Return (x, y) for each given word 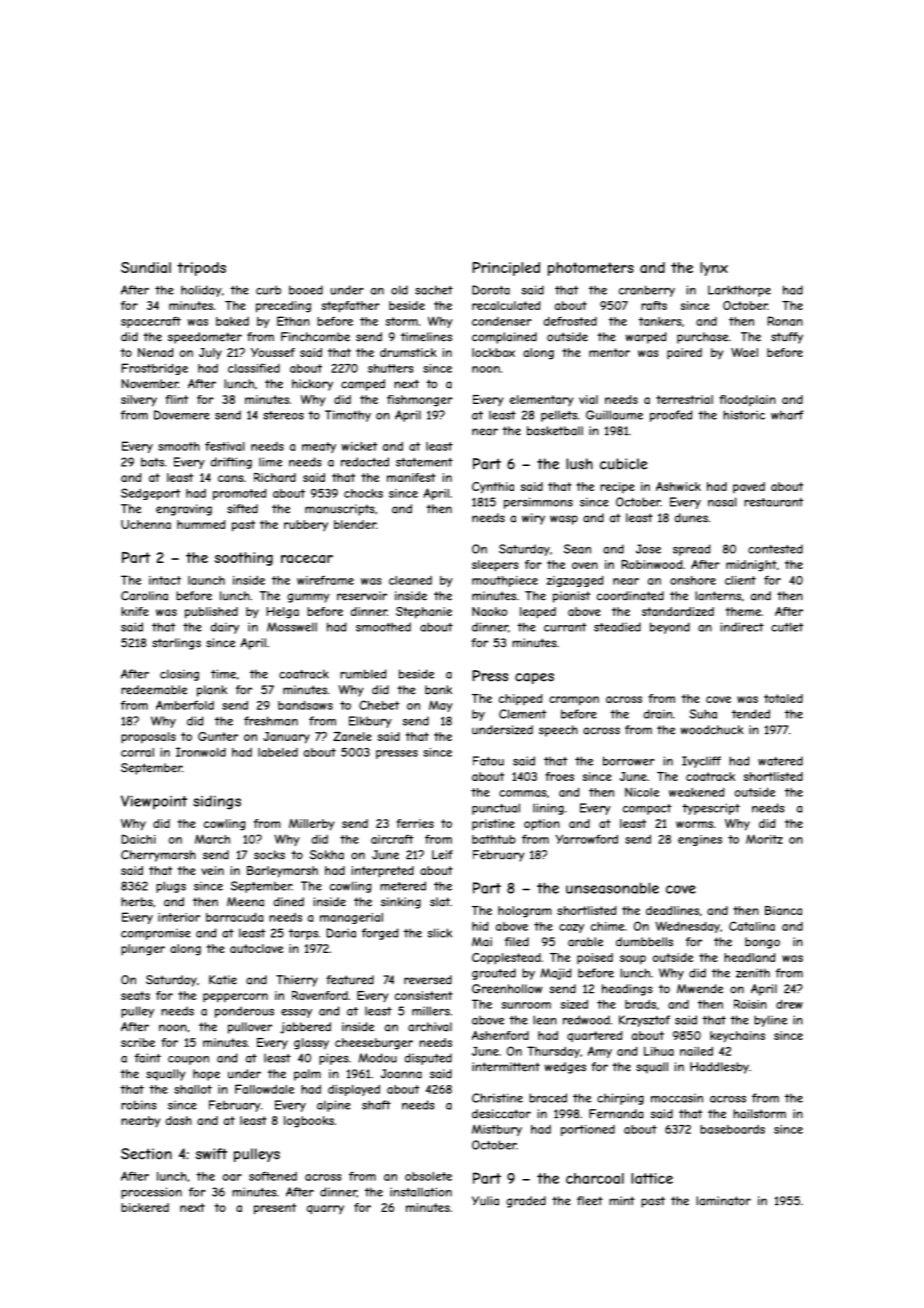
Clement (522, 714)
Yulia (485, 1201)
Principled (506, 269)
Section (146, 1154)
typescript (711, 809)
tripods (201, 269)
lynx (714, 269)
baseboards (732, 1129)
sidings (217, 802)
